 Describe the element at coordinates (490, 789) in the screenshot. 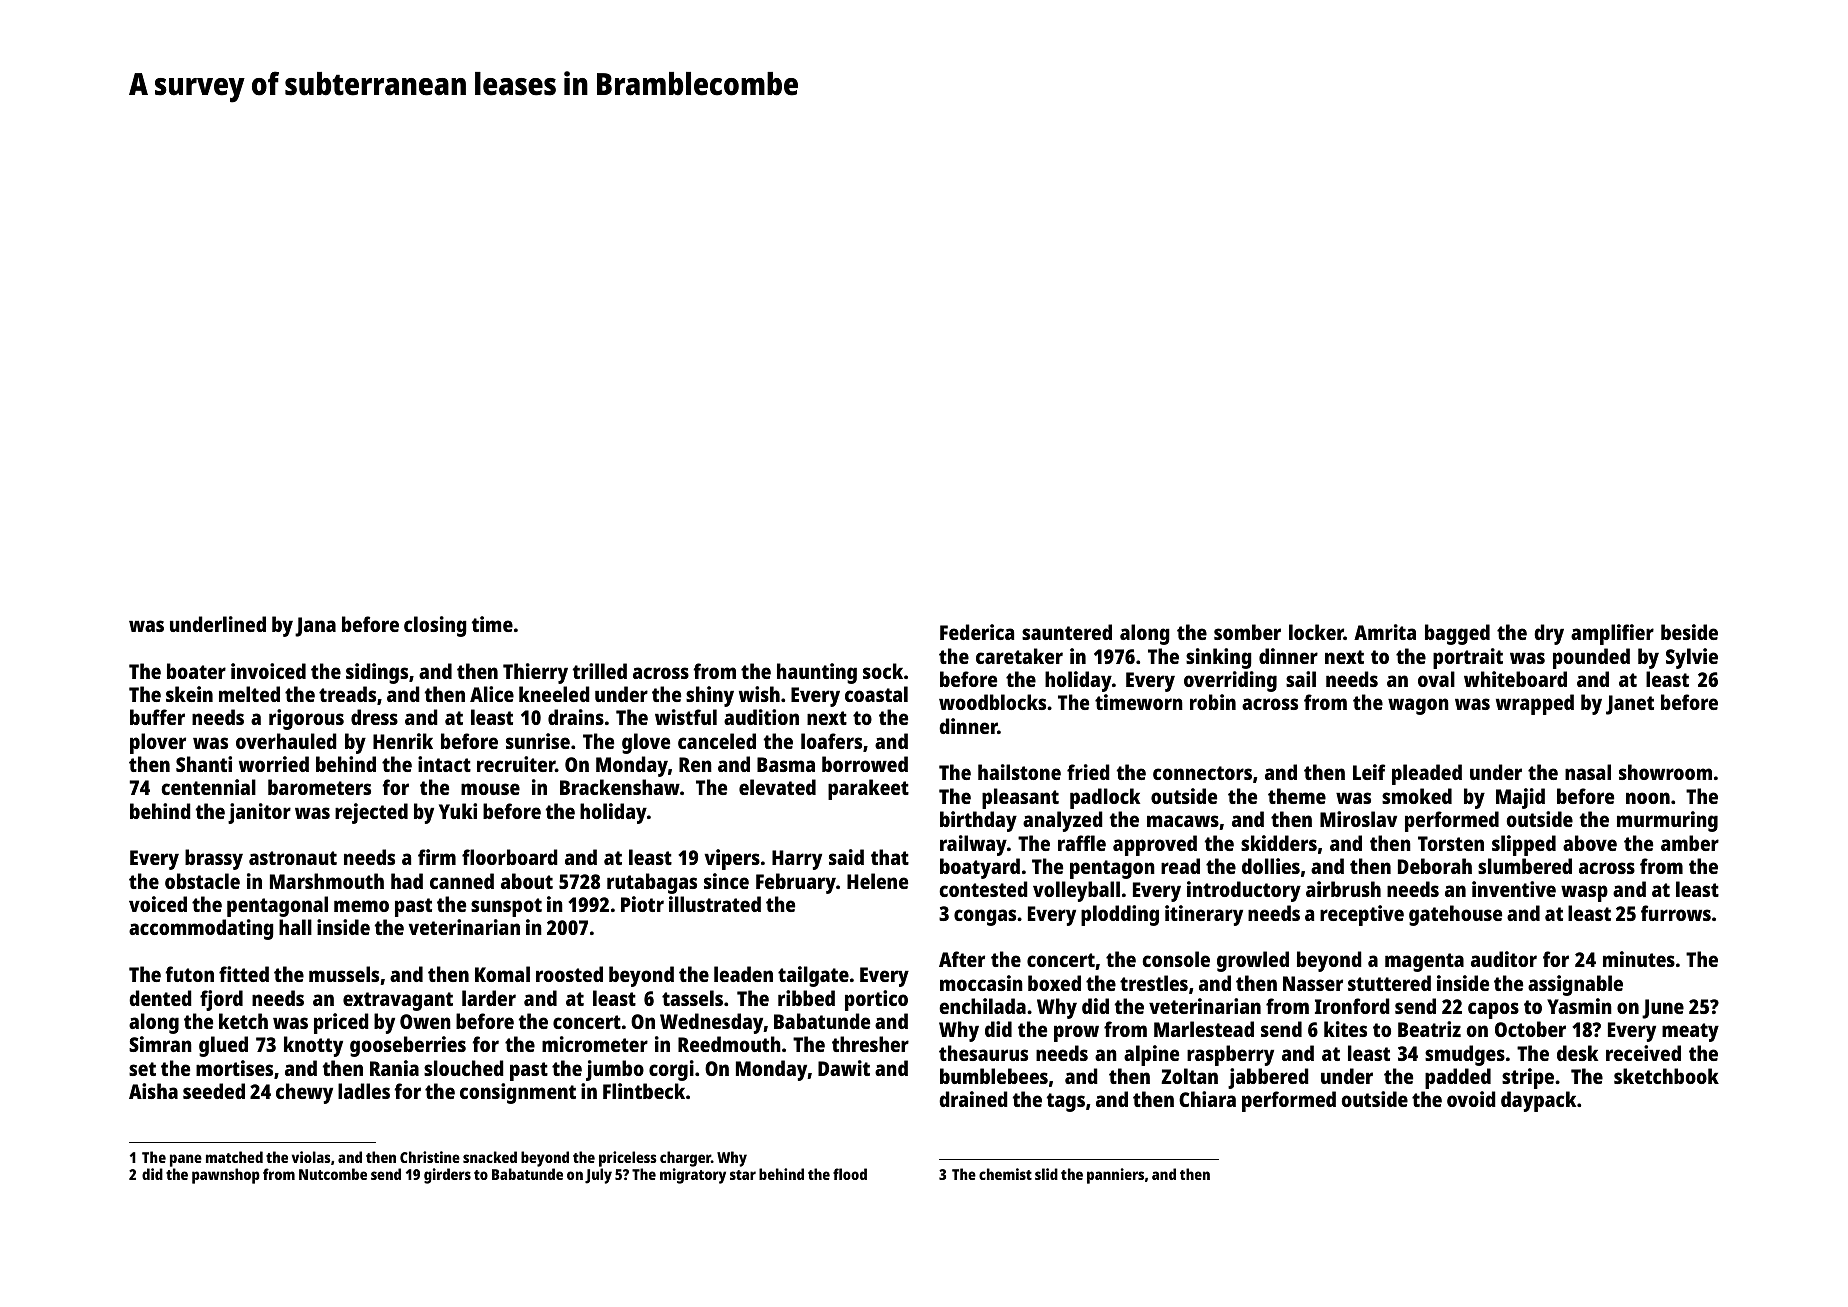

I see `mouse` at that location.
